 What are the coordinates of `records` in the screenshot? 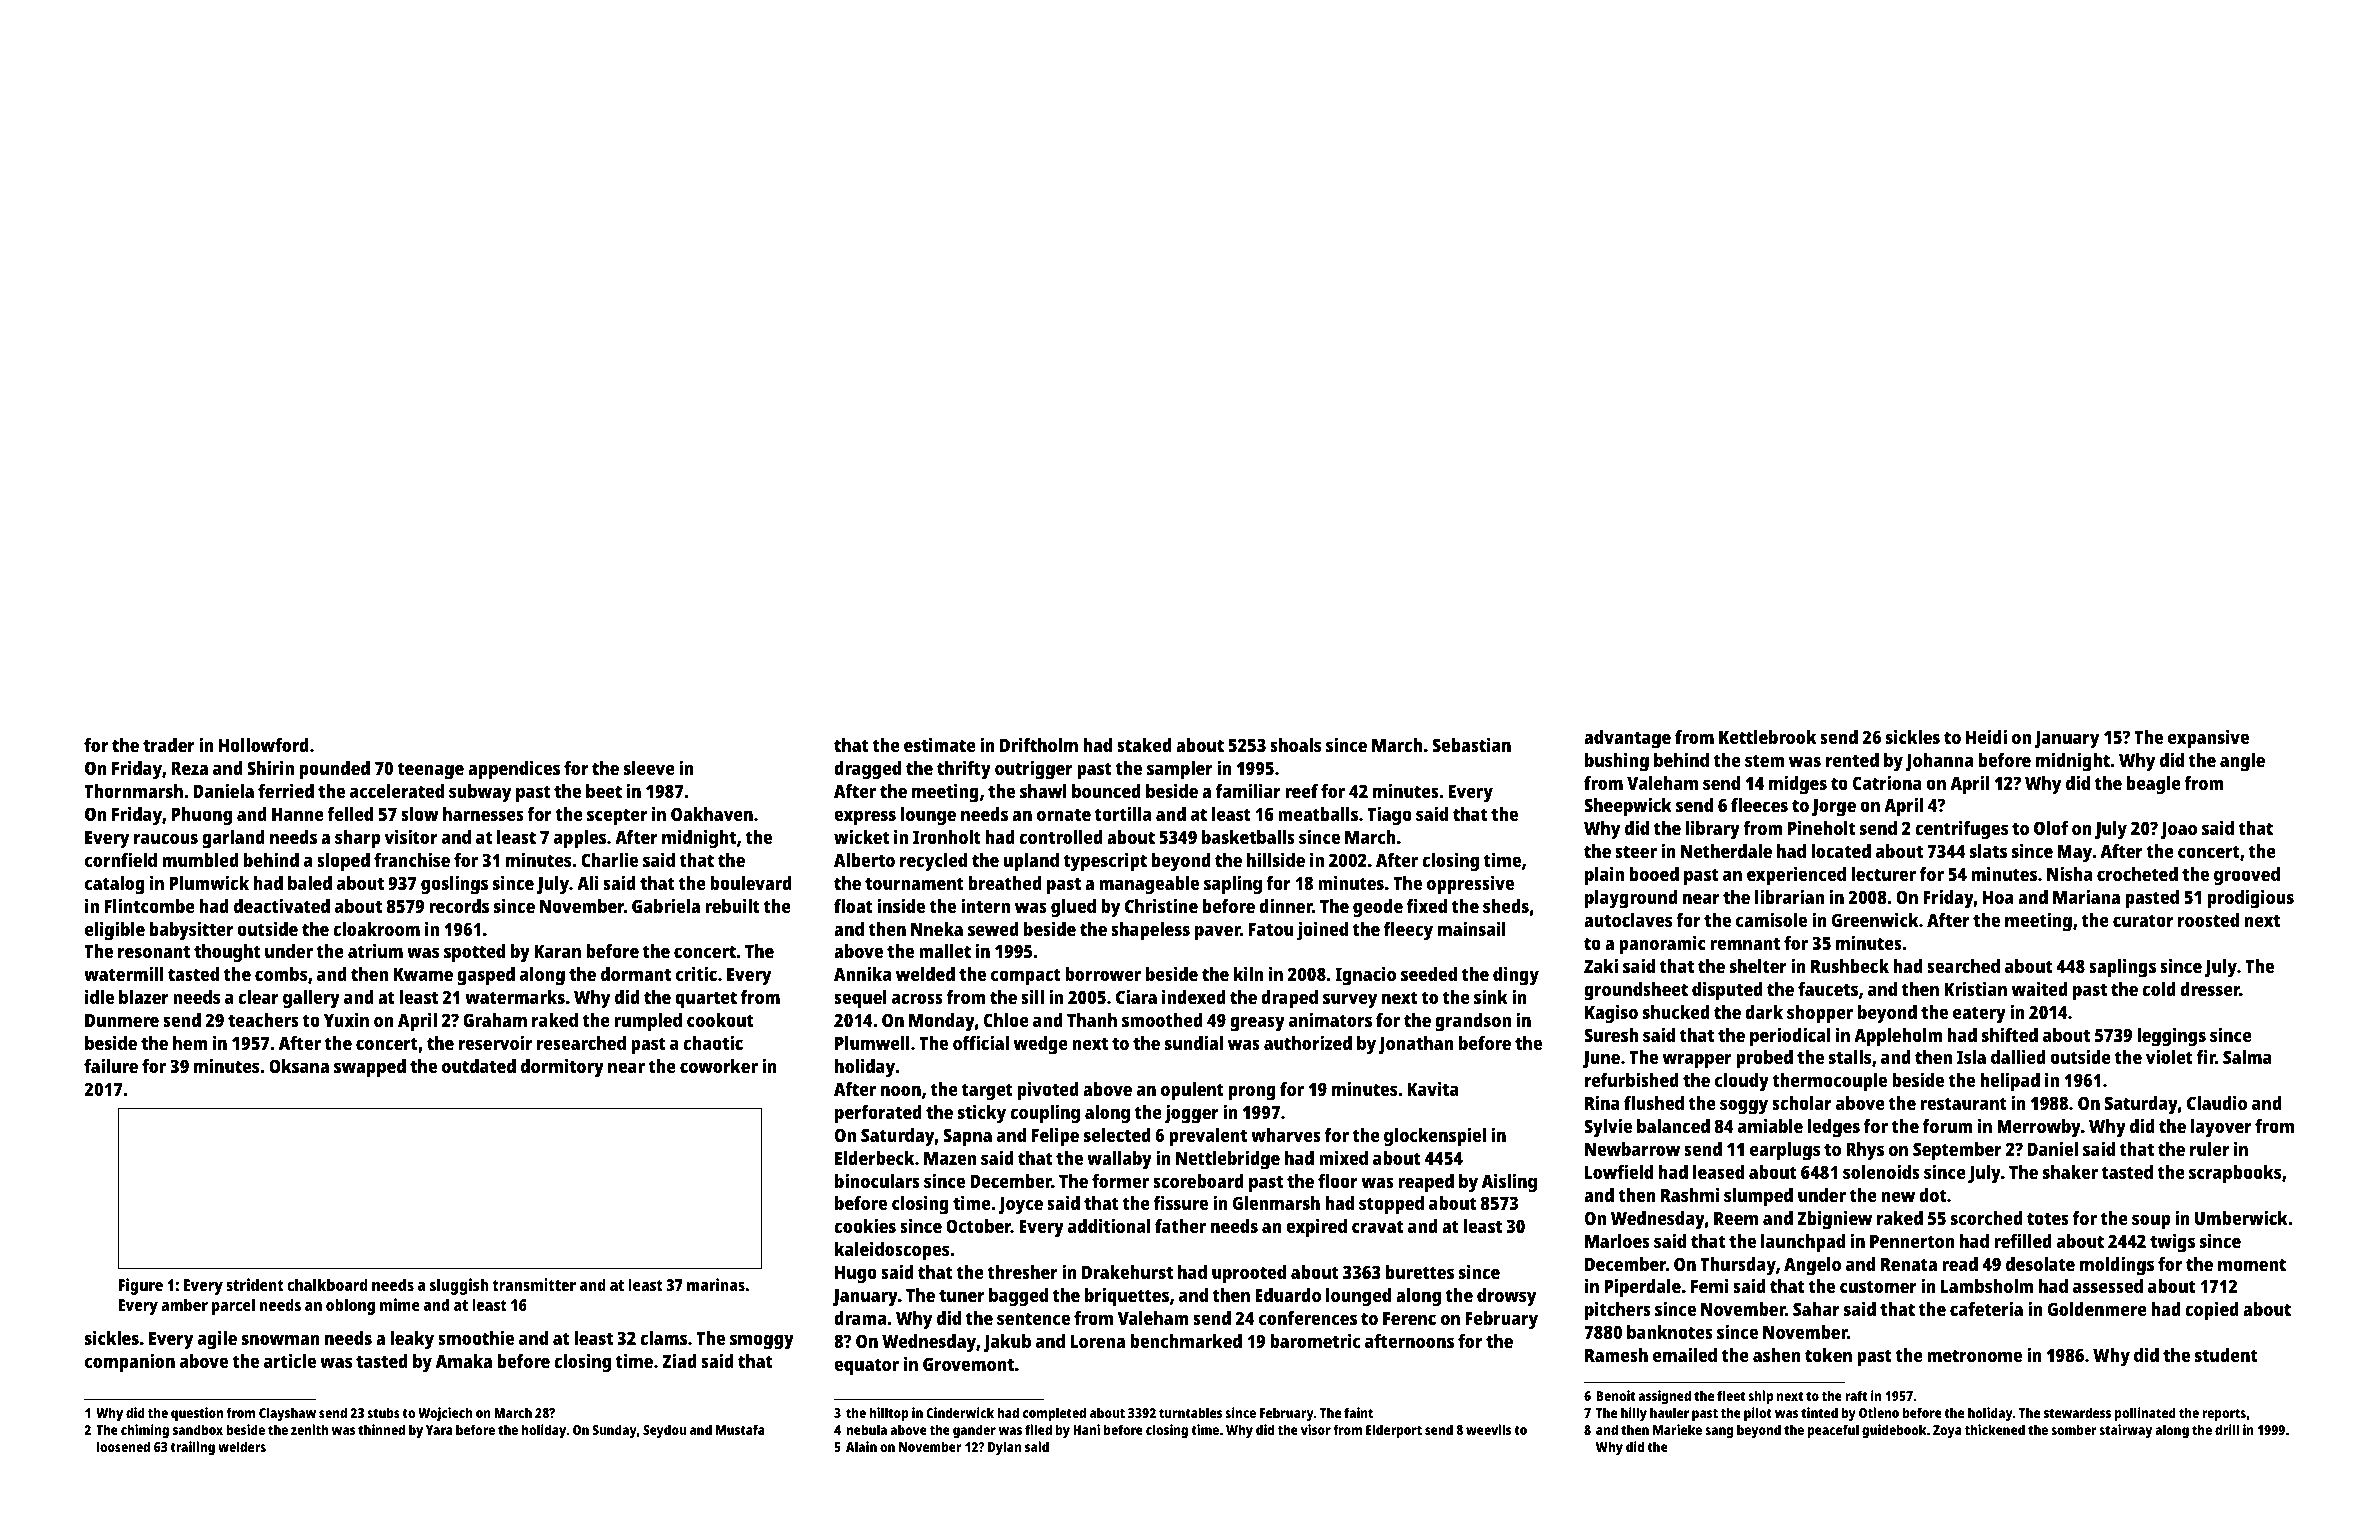 It's located at (459, 906).
